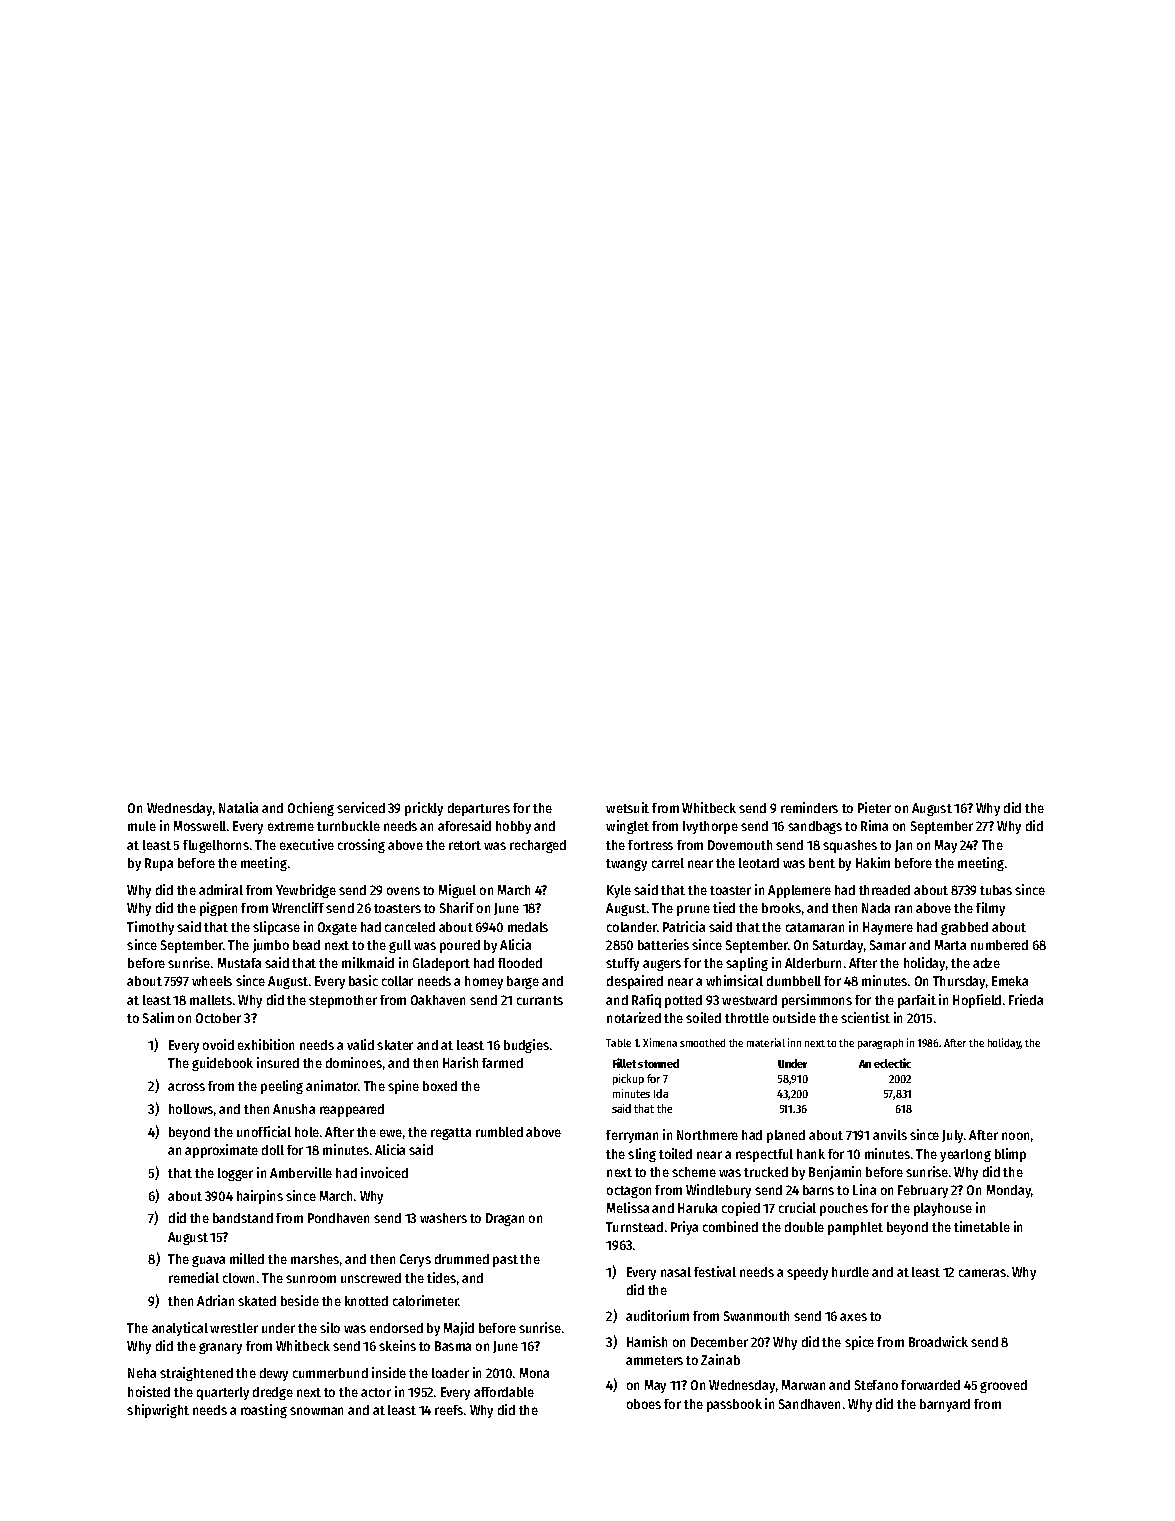 Image resolution: width=1175 pixels, height=1521 pixels. What do you see at coordinates (352, 1110) in the screenshot?
I see `reappeared` at bounding box center [352, 1110].
